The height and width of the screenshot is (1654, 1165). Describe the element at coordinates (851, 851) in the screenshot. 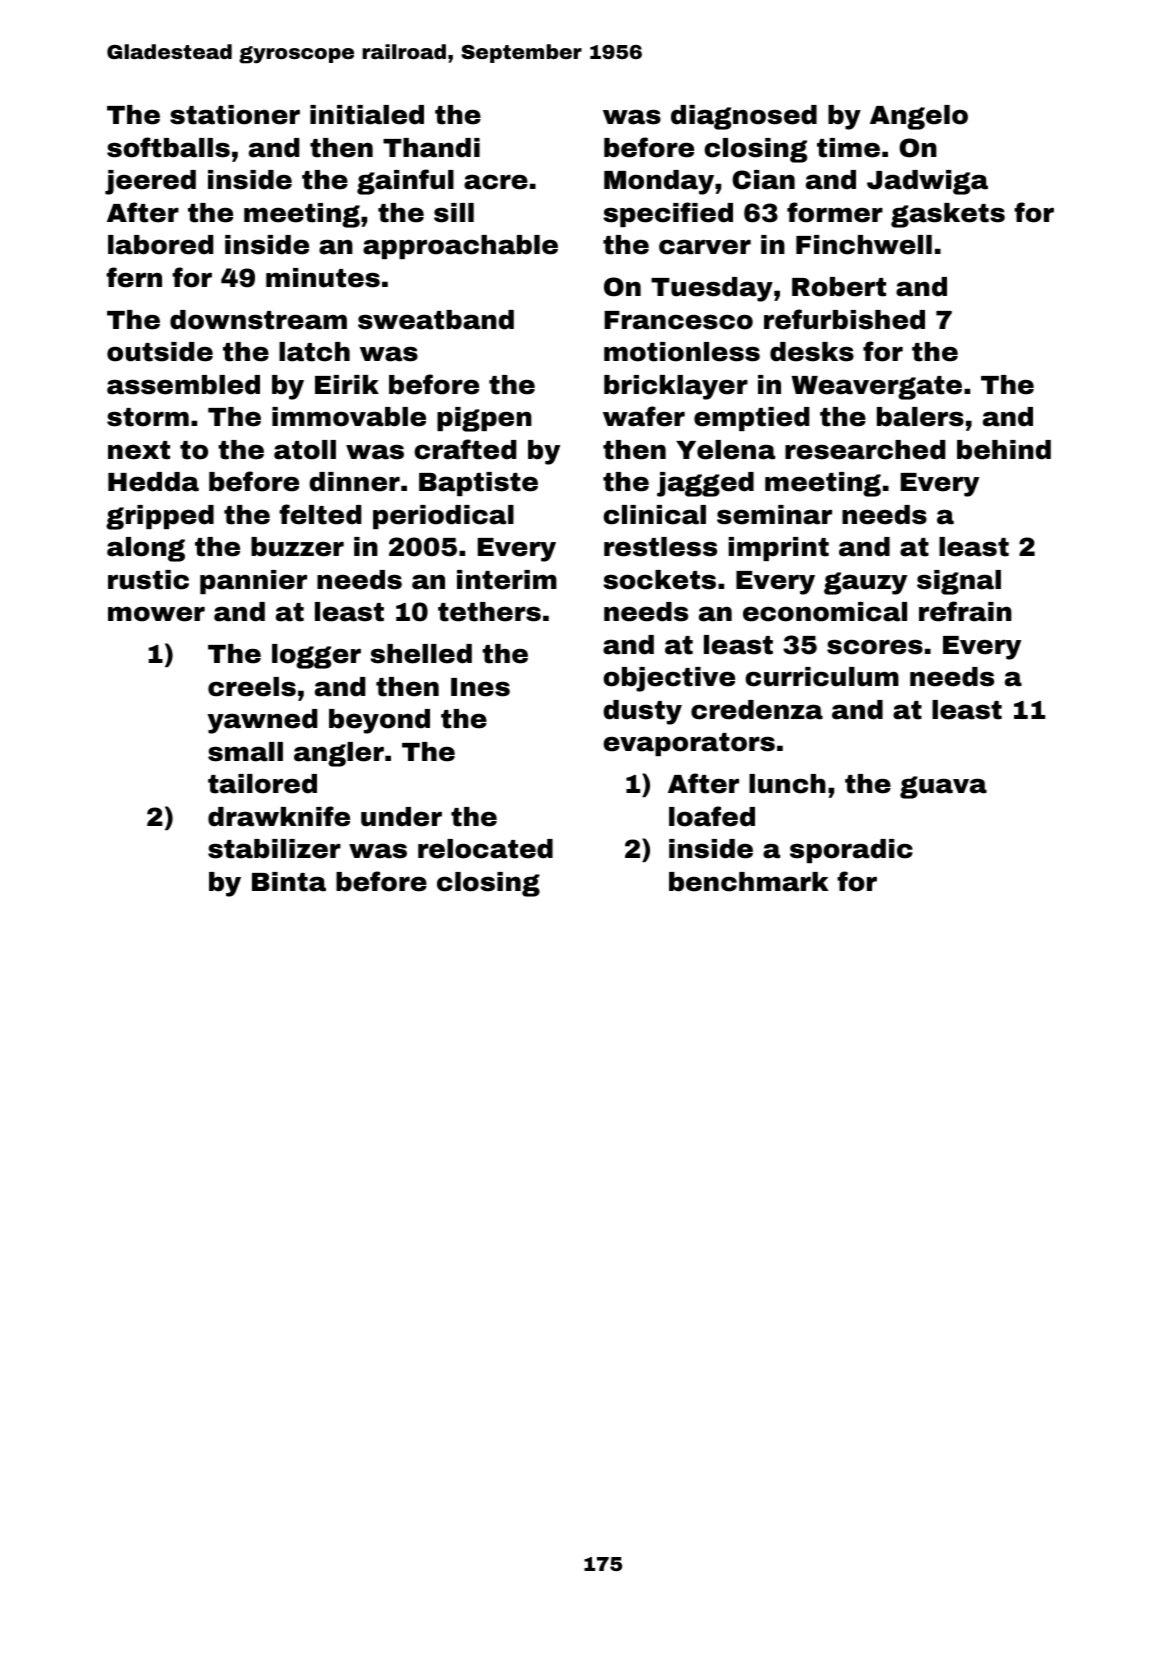

I see `sporadic` at that location.
